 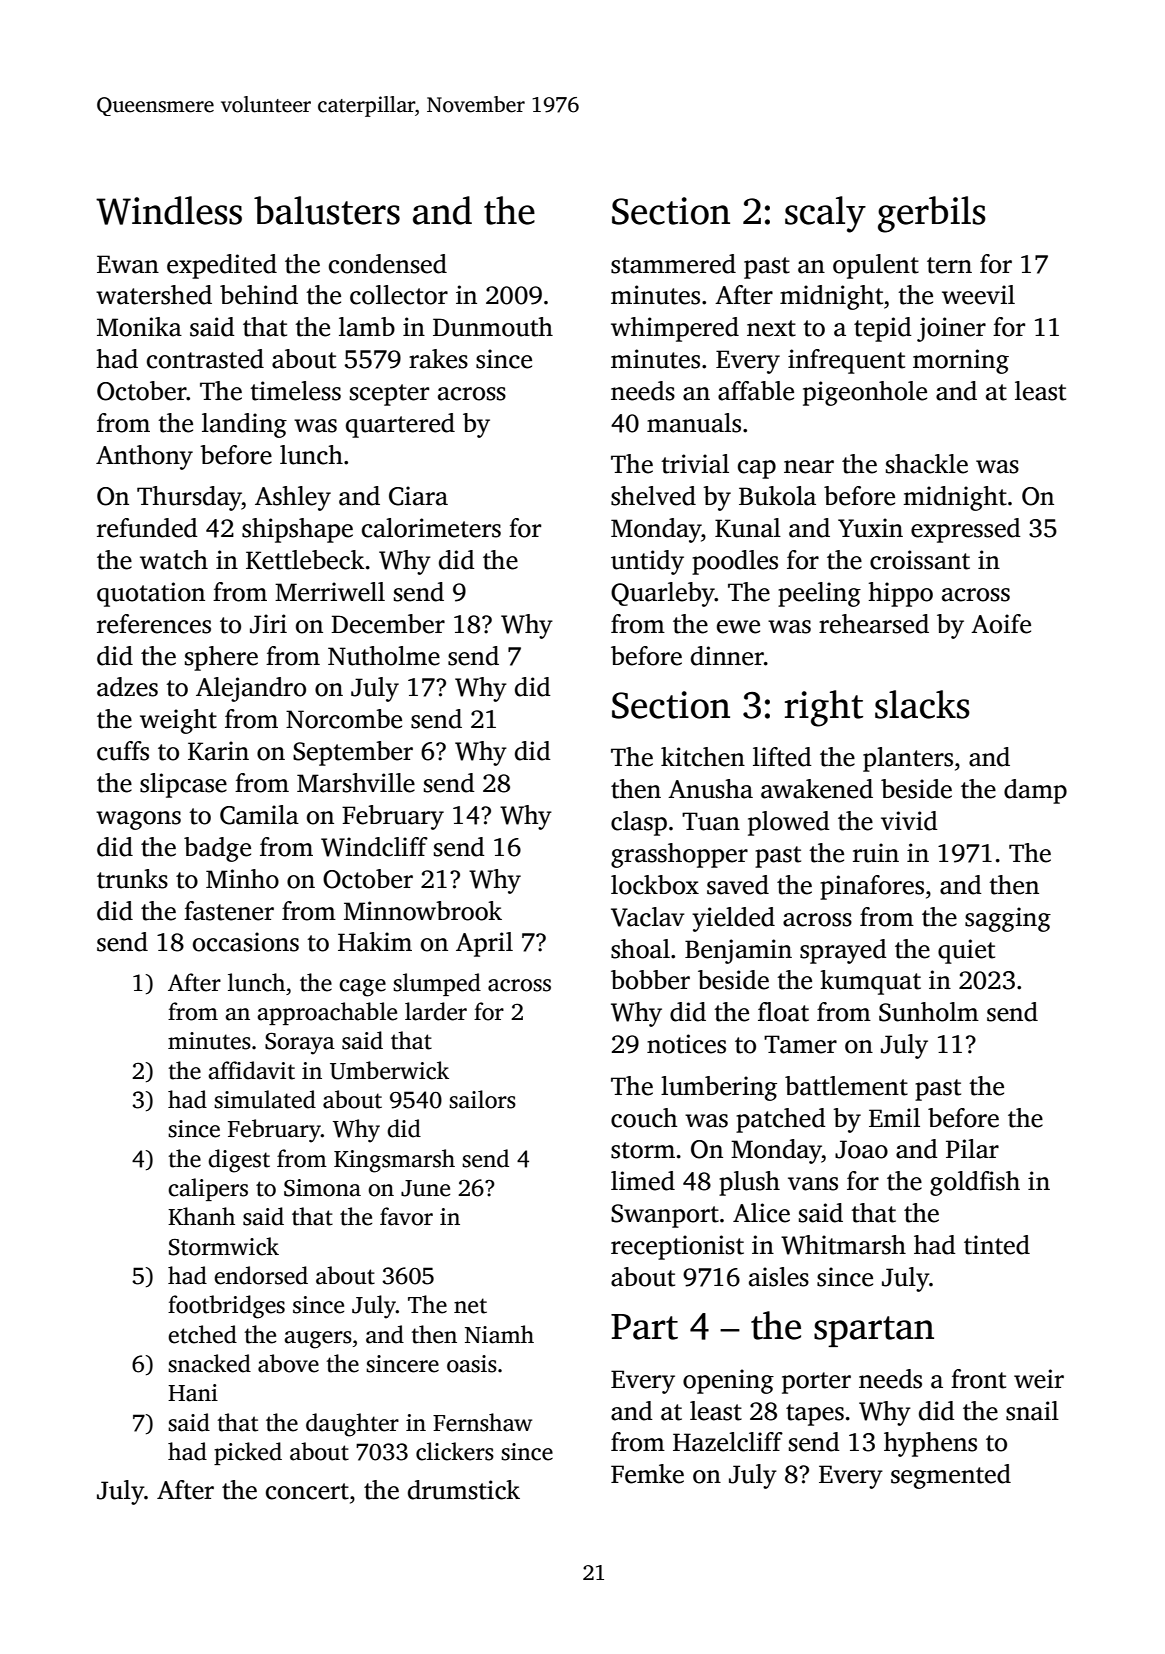 I want to click on notices, so click(x=686, y=1044).
